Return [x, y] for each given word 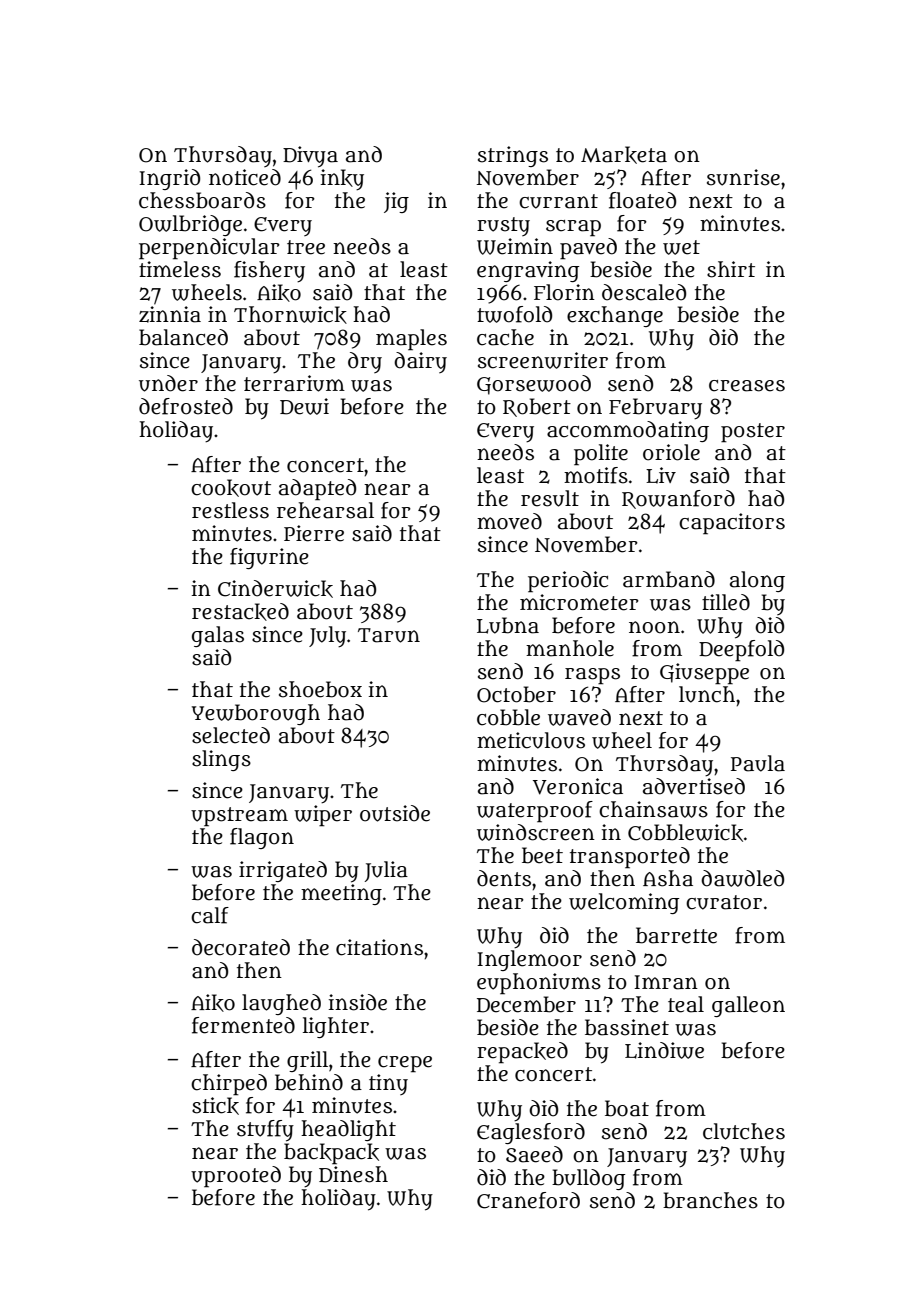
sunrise [743, 177]
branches [710, 1200]
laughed [281, 1004]
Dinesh [353, 1174]
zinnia [170, 314]
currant [558, 201]
